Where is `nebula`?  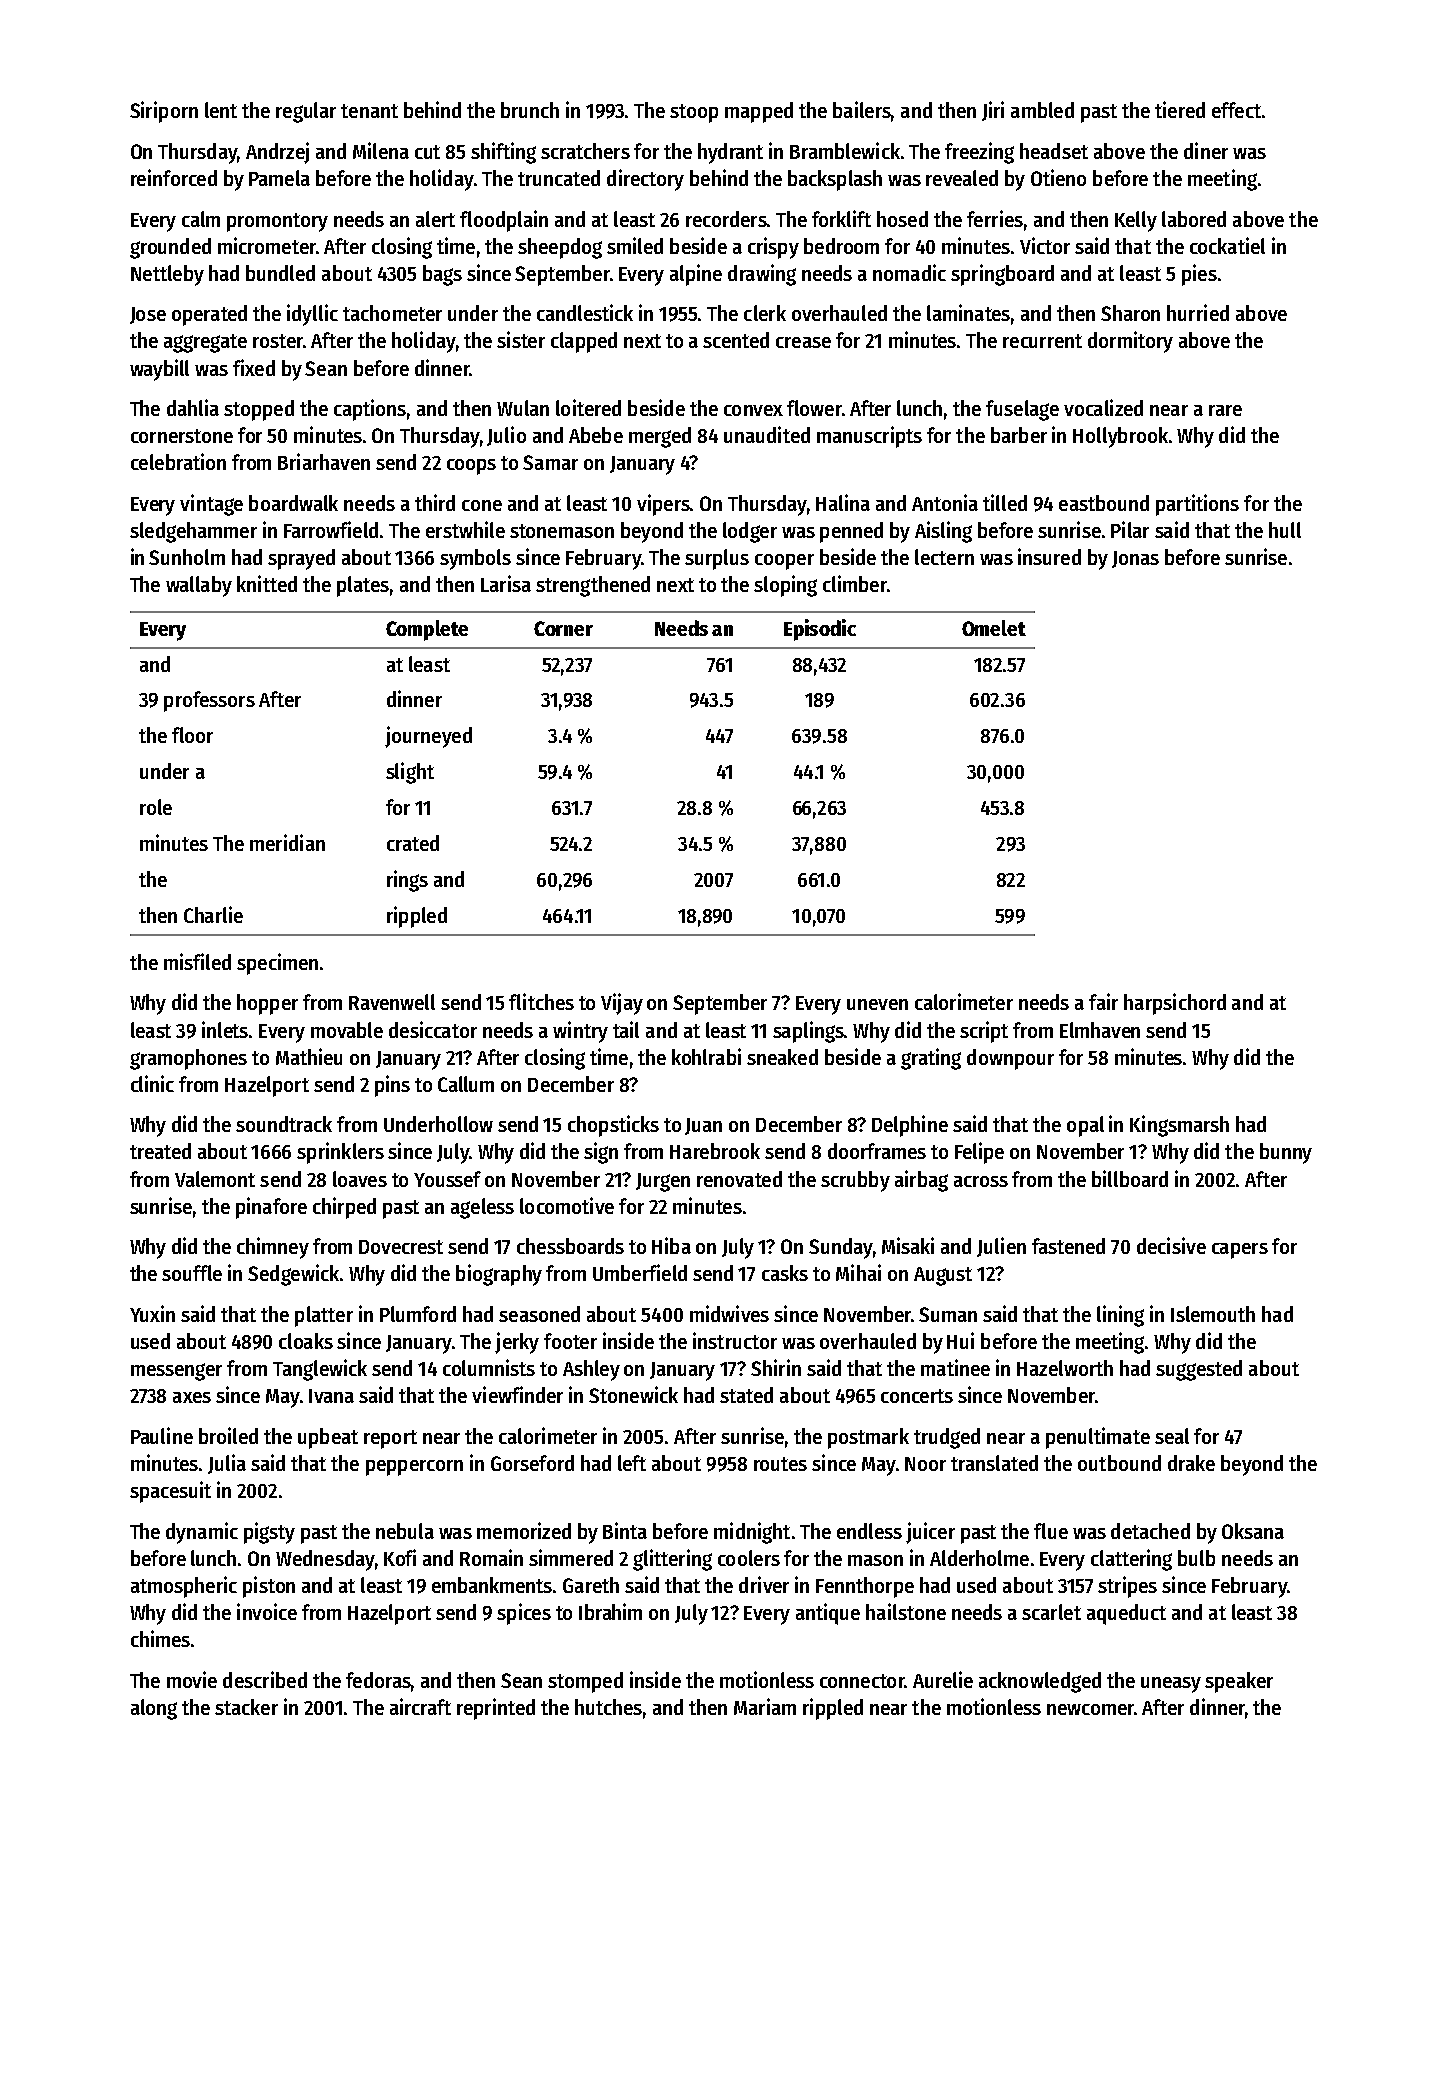
nebula is located at coordinates (405, 1531).
